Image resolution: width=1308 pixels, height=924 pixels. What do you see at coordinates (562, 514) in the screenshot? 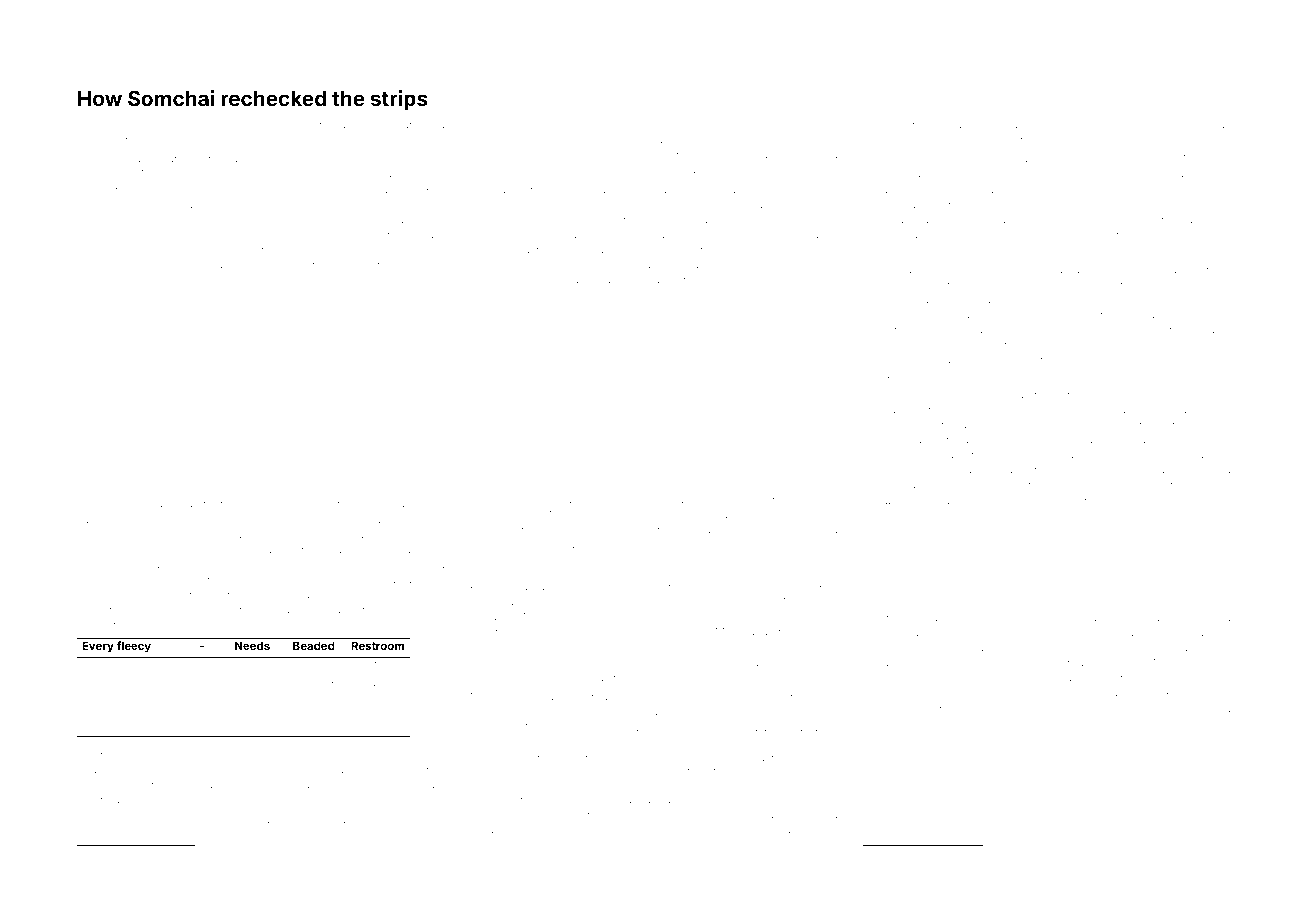
I see `Mustafa` at bounding box center [562, 514].
